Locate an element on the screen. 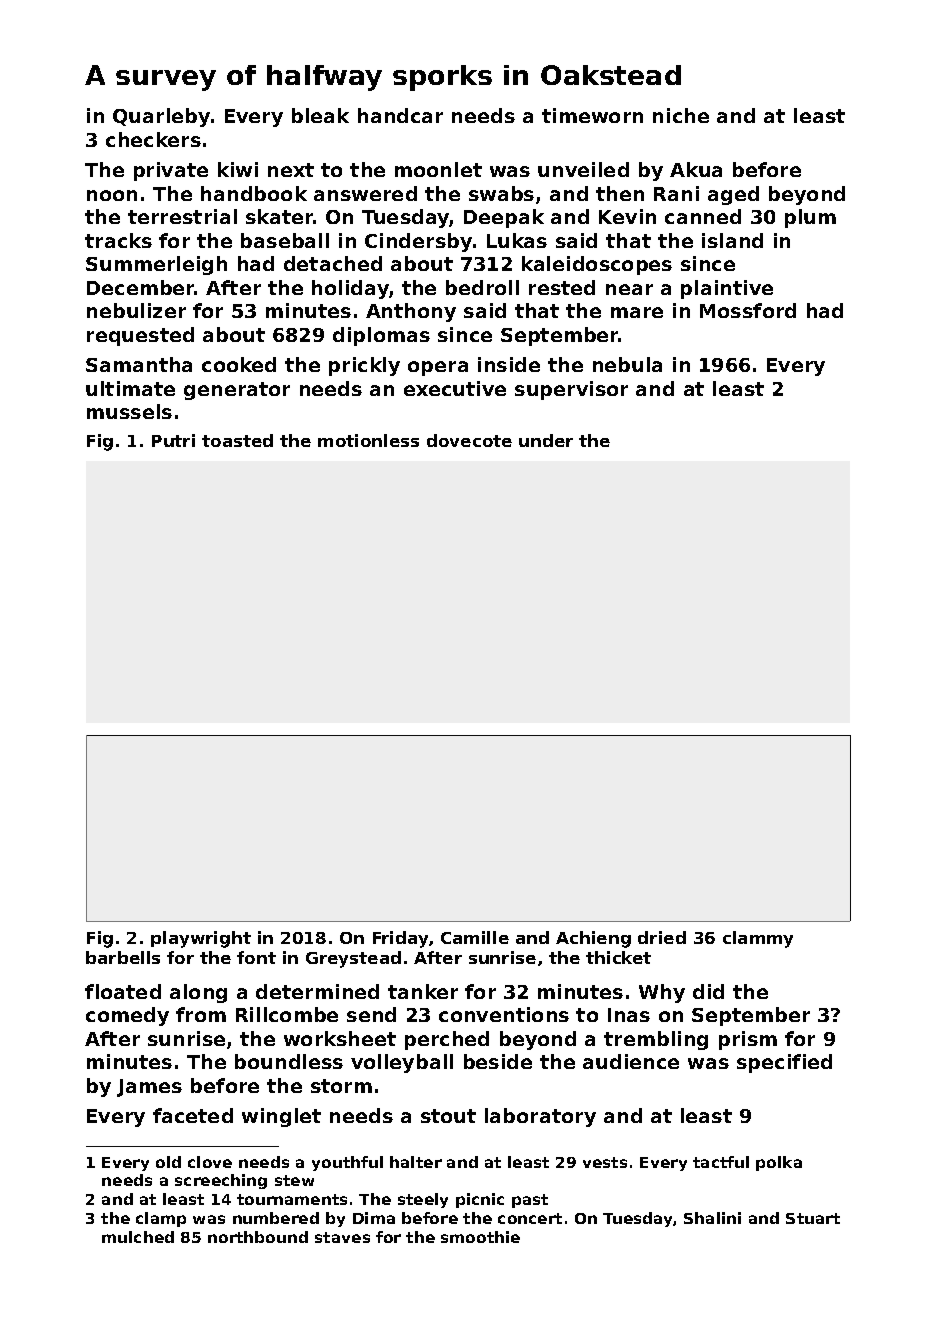  smoothie is located at coordinates (480, 1237).
